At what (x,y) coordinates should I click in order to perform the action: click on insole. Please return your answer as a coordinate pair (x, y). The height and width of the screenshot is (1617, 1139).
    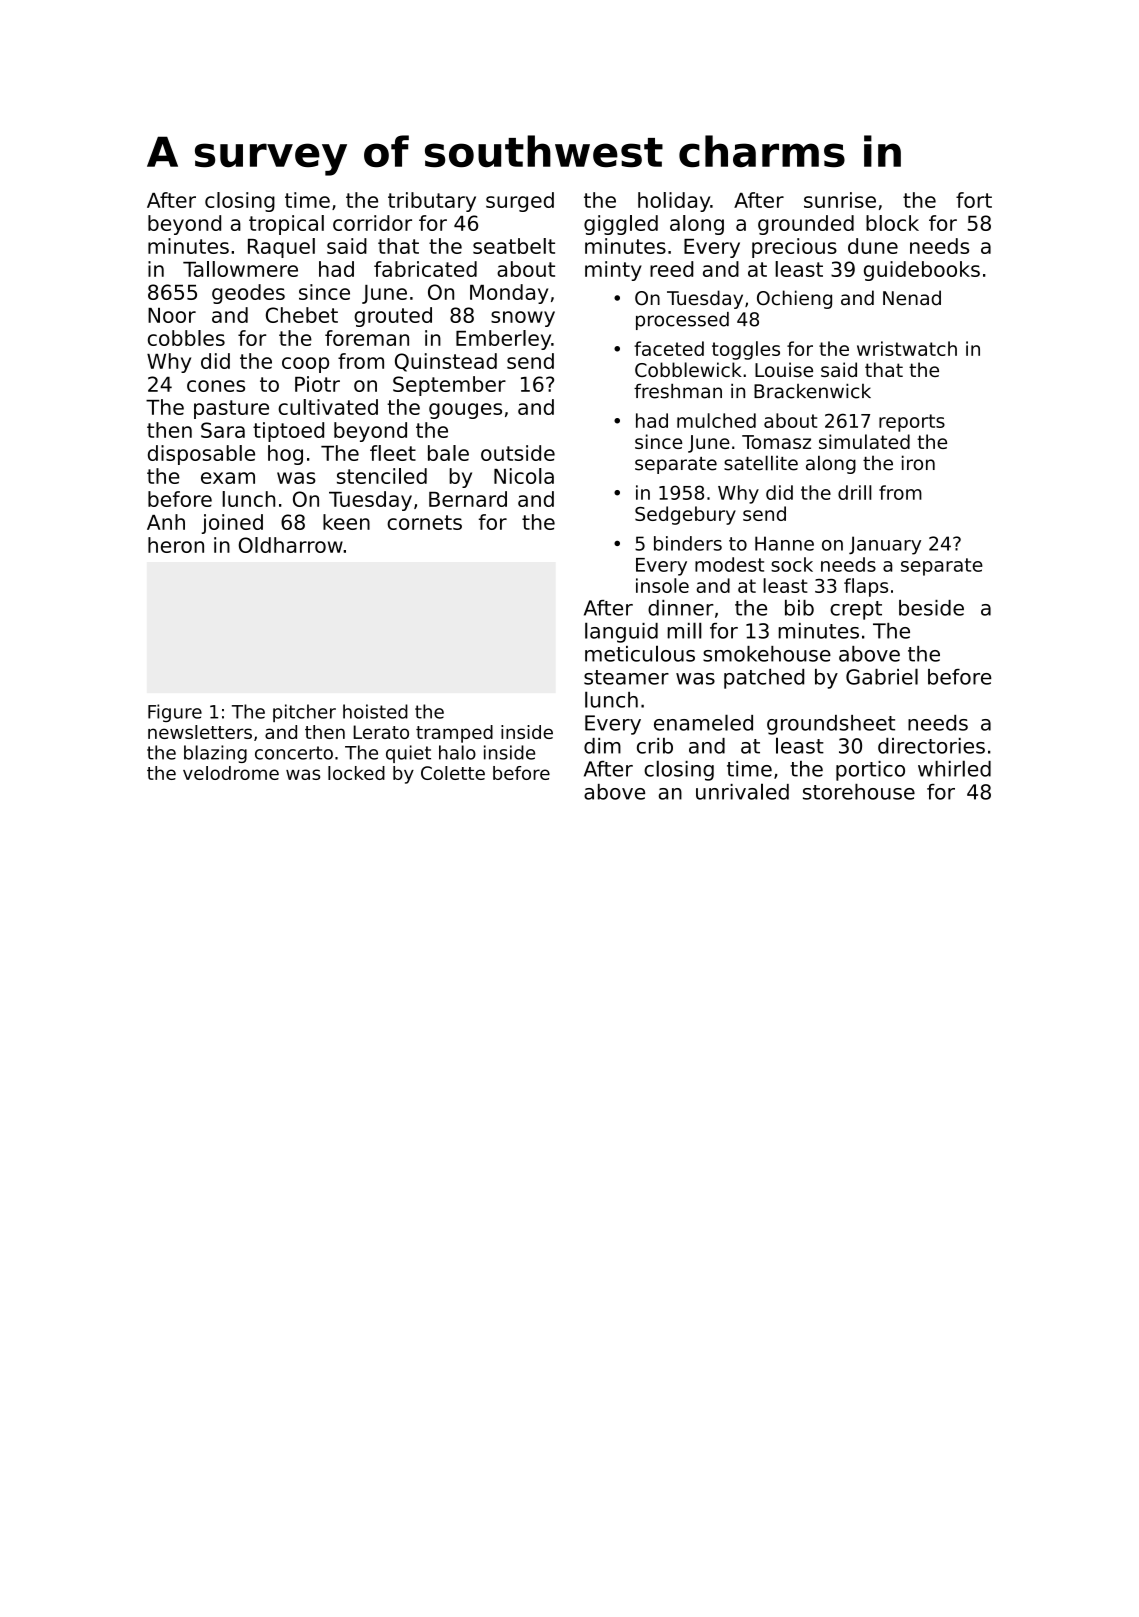
    Looking at the image, I should click on (662, 585).
